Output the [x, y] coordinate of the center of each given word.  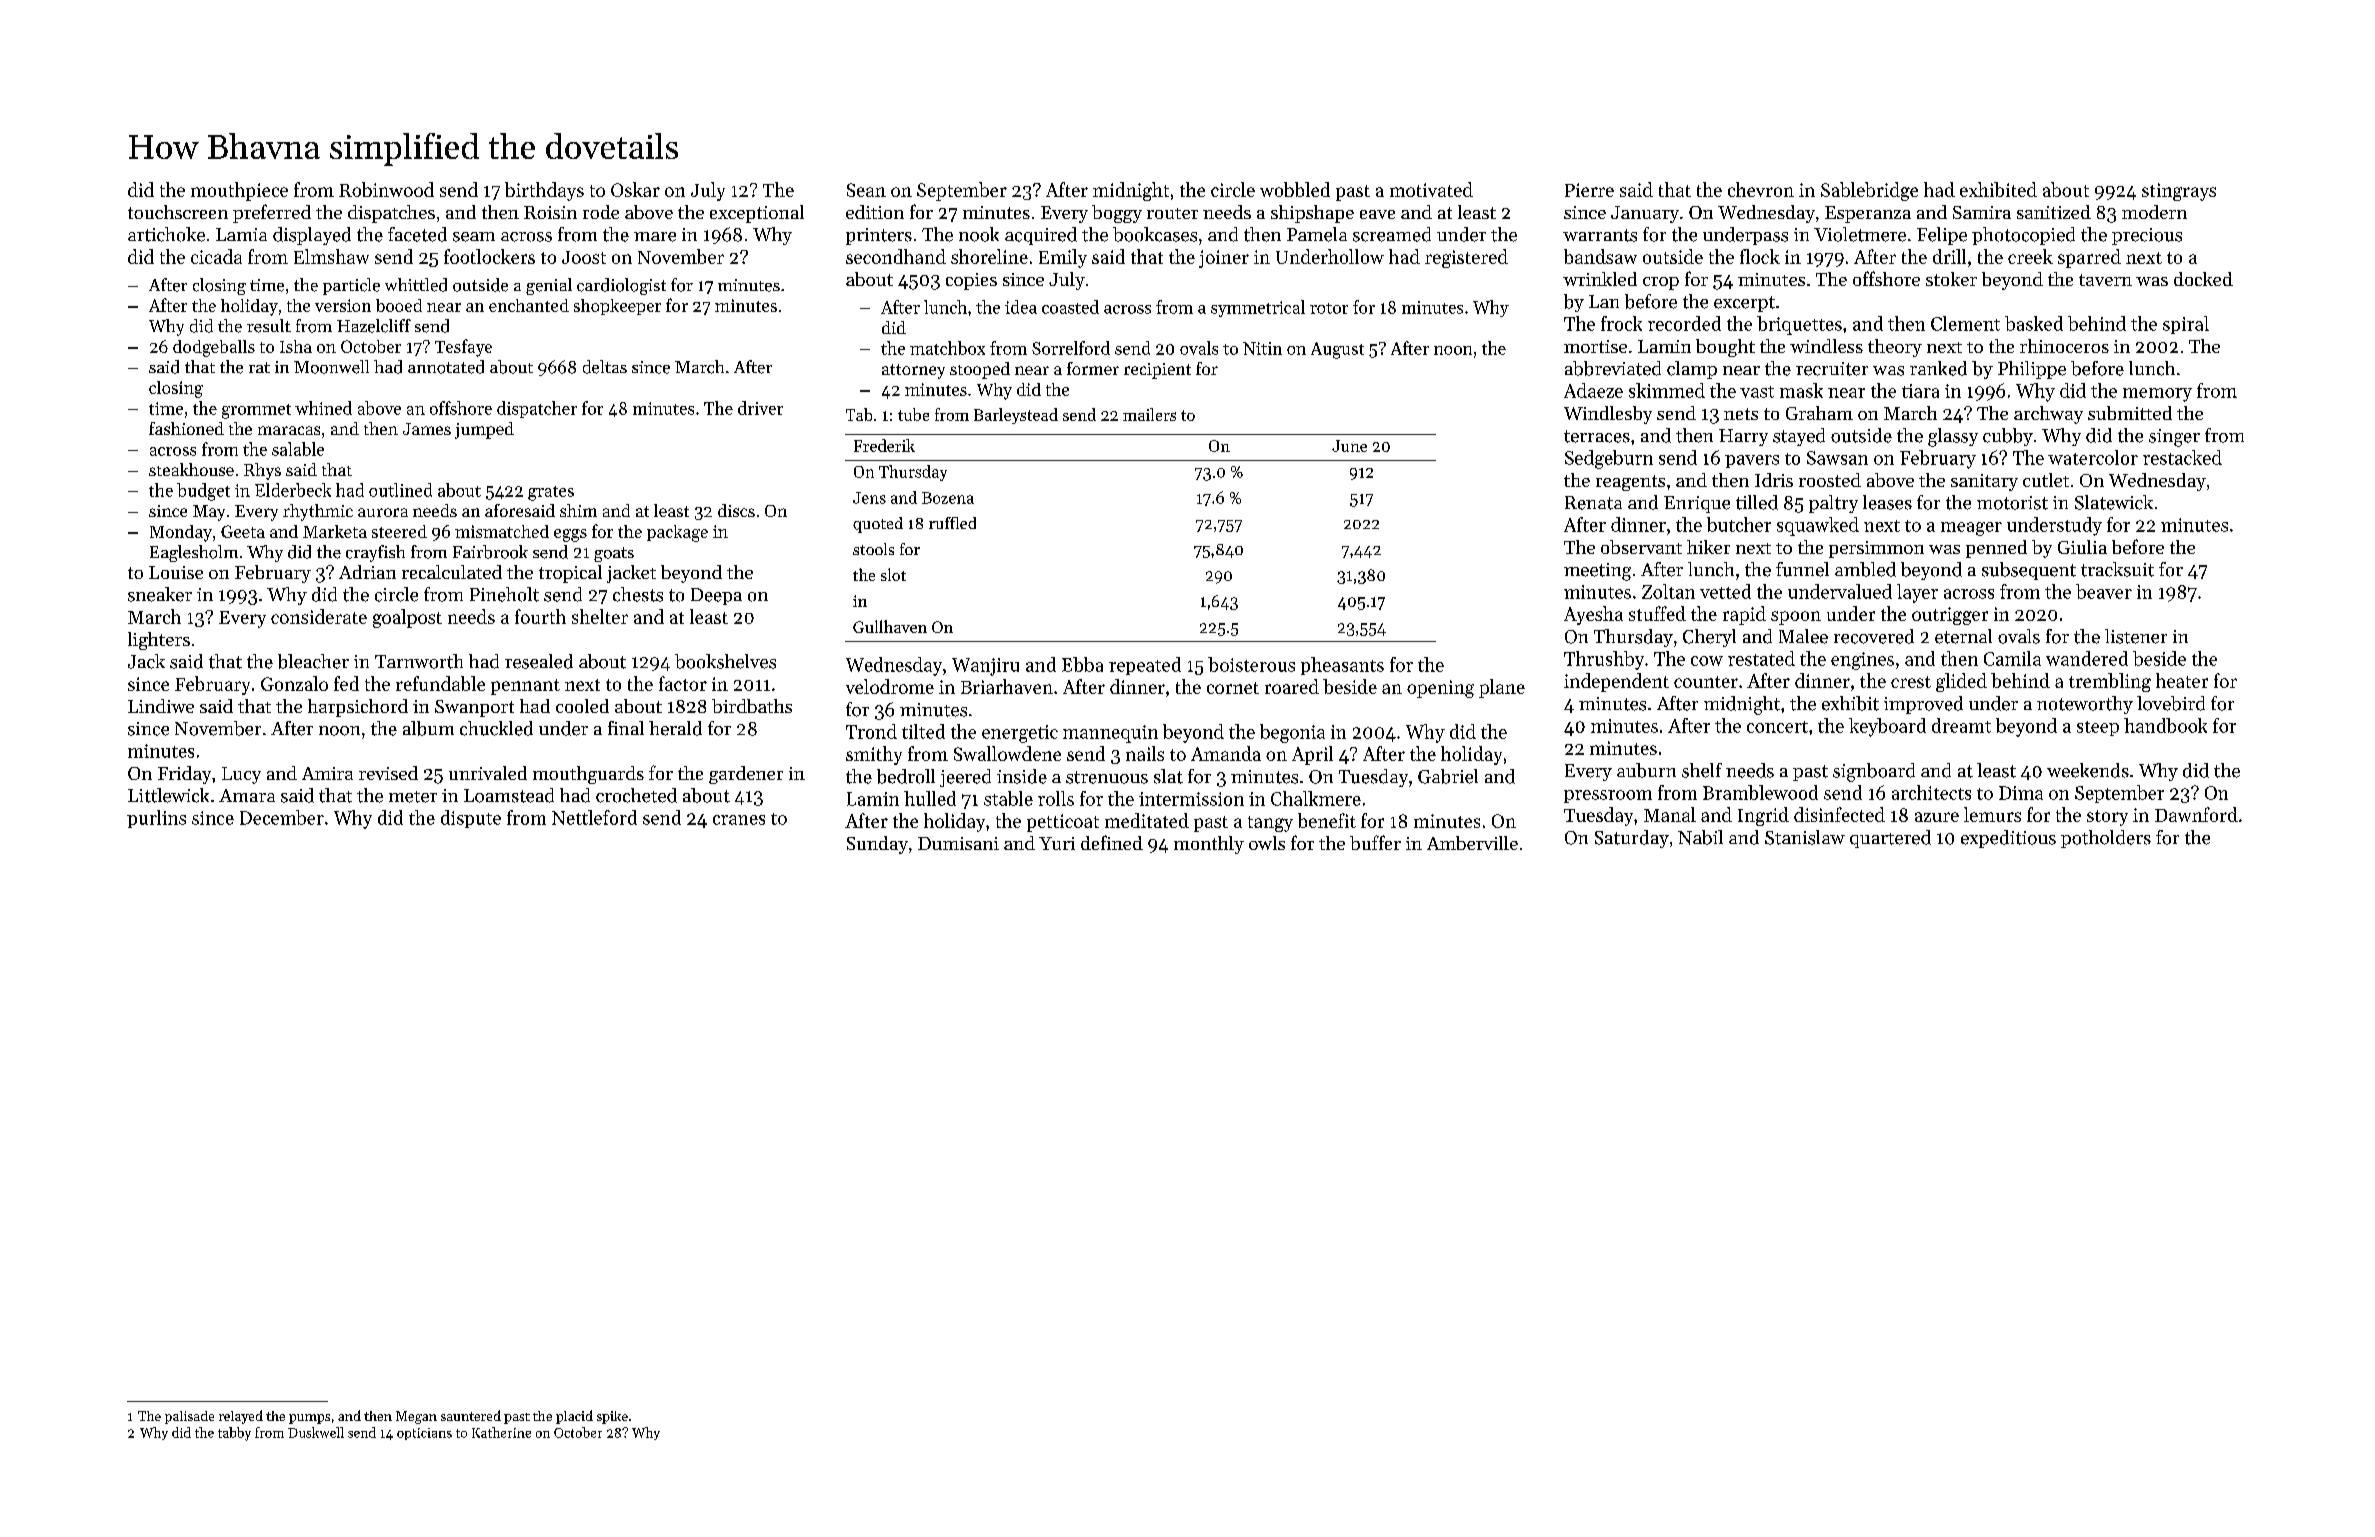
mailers [1149, 414]
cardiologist [621, 286]
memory [2157, 395]
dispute [471, 819]
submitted [2130, 413]
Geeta [243, 531]
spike [612, 1417]
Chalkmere [1316, 798]
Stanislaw [1805, 837]
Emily [1063, 258]
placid [574, 1417]
